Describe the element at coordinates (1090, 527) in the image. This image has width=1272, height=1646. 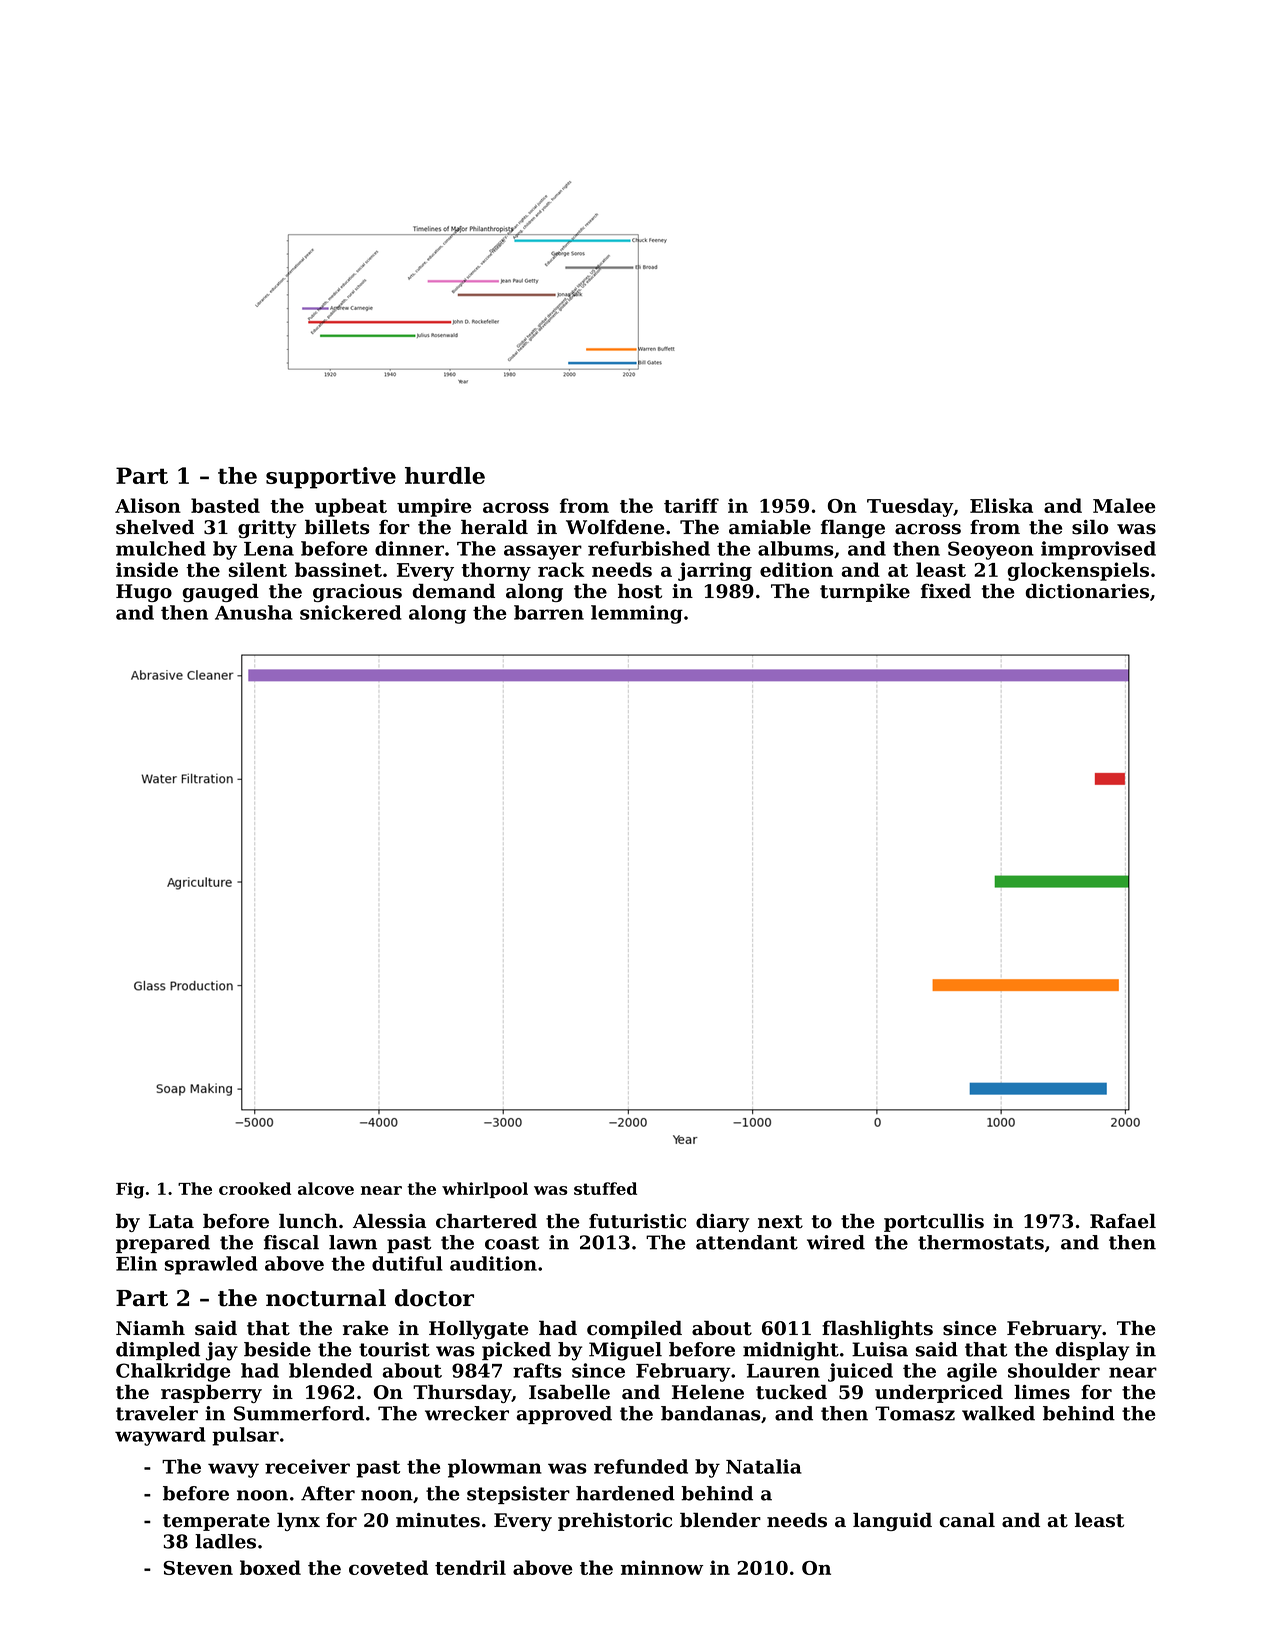
I see `silo` at that location.
